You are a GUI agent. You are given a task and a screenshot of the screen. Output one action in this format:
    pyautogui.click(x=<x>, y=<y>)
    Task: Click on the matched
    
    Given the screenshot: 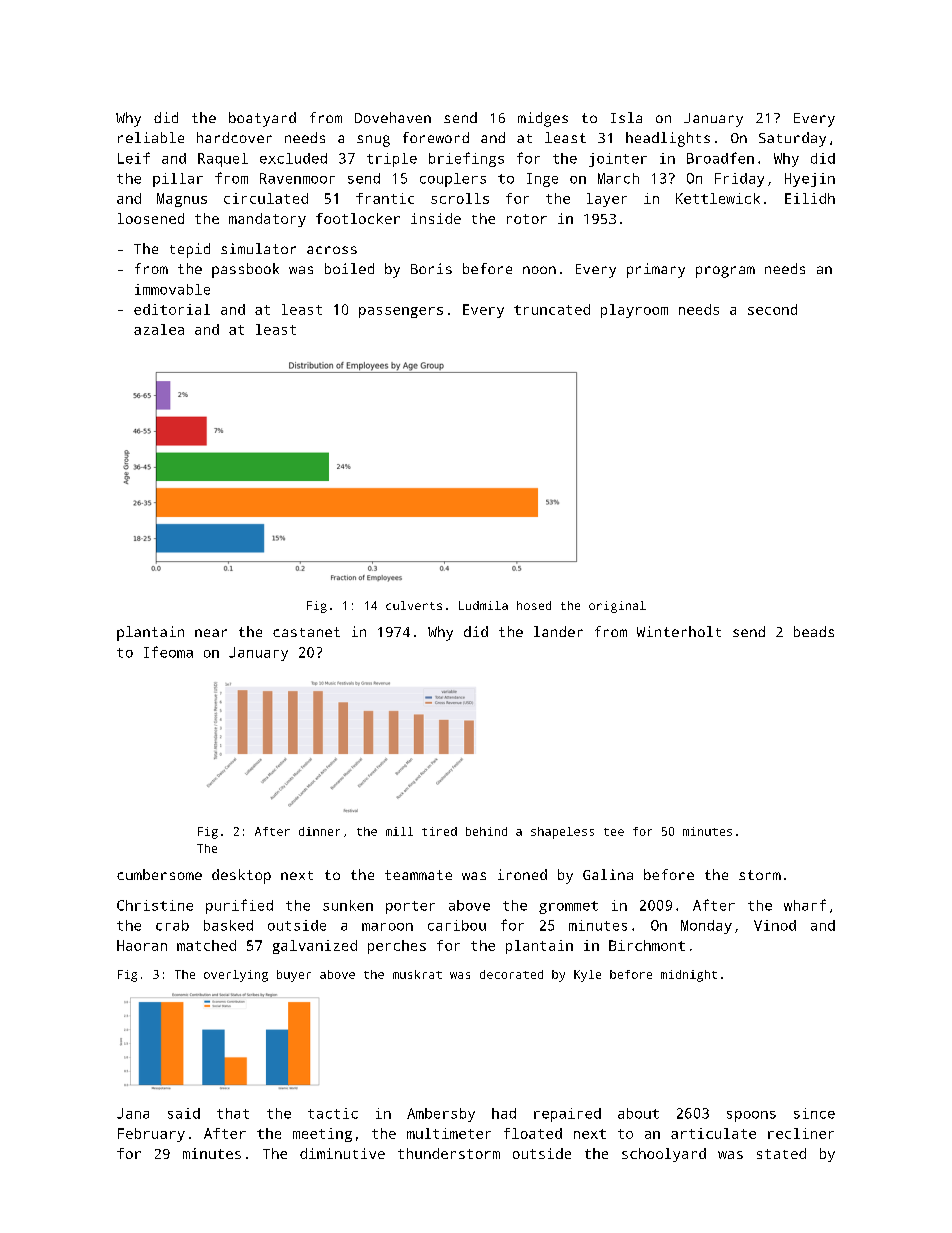 What is the action you would take?
    pyautogui.click(x=206, y=945)
